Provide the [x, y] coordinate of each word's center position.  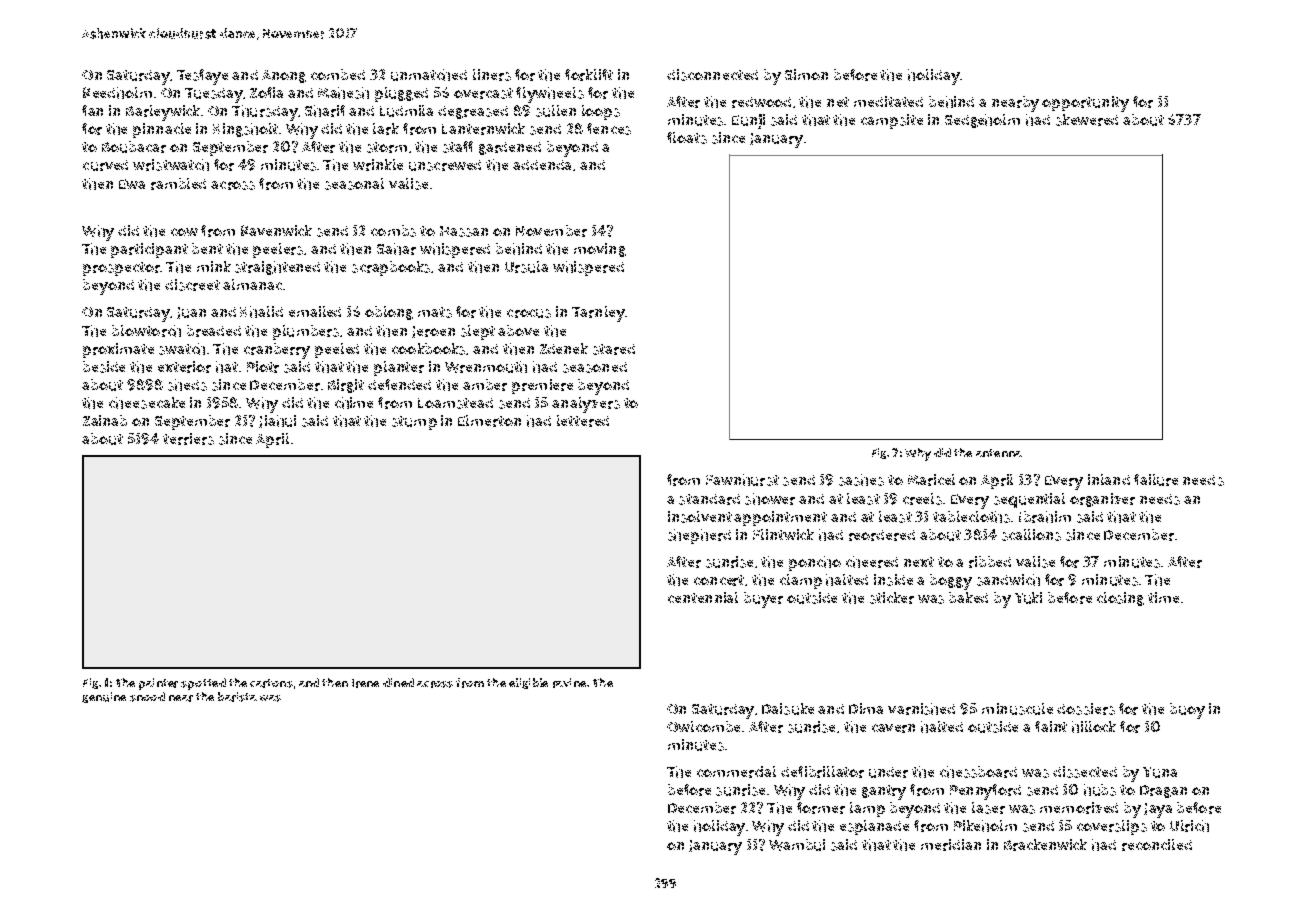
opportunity [1085, 104]
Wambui [797, 845]
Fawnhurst [742, 480]
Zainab [105, 420]
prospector [121, 269]
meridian [951, 845]
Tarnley [598, 314]
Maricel [931, 480]
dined [398, 682]
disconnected [712, 75]
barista [237, 697]
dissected [1085, 772]
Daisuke [788, 709]
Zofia [266, 92]
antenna [999, 453]
